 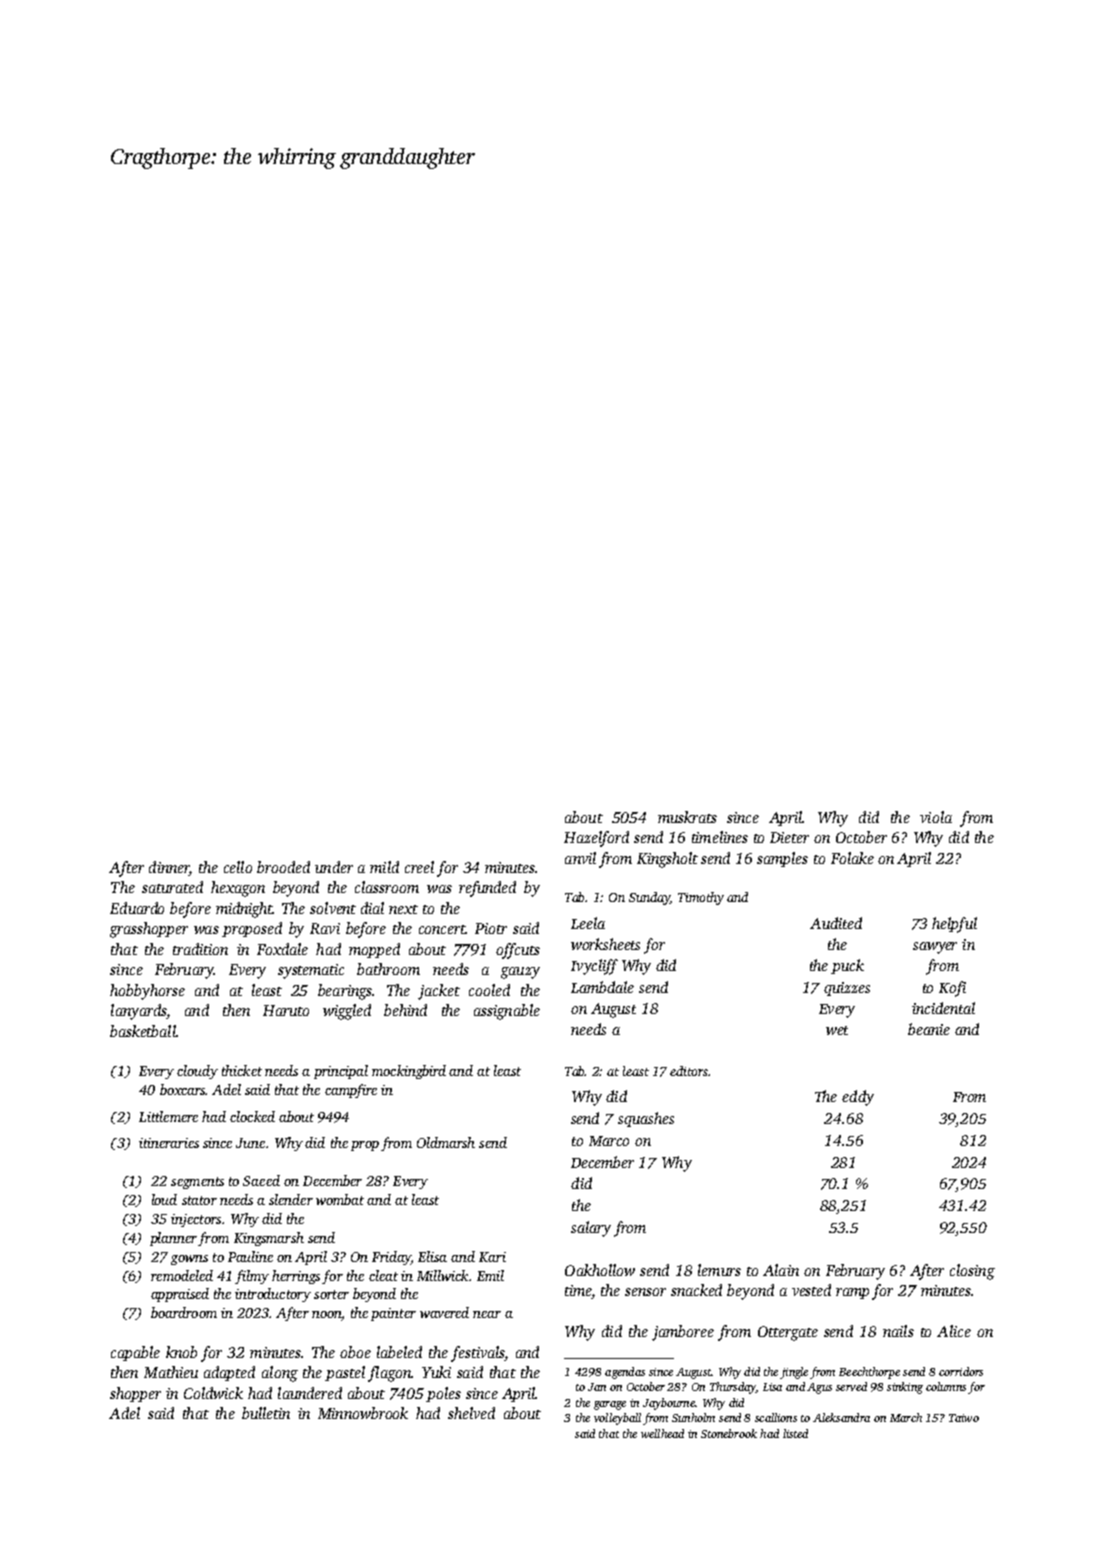 I want to click on concert, so click(x=442, y=929).
